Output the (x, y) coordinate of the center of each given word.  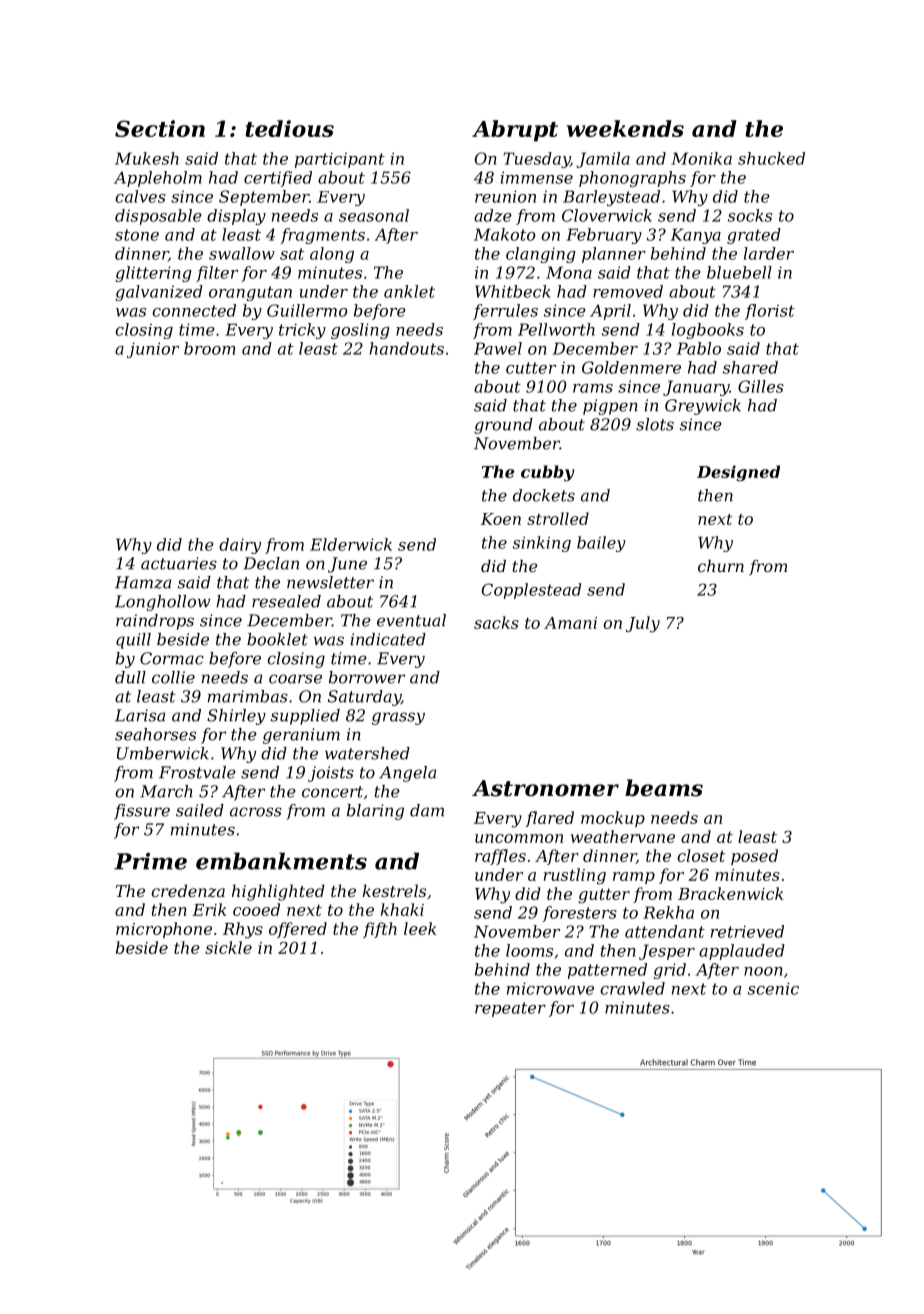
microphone (164, 930)
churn (721, 566)
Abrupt (515, 131)
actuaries (179, 563)
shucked (771, 158)
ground (503, 426)
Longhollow (162, 603)
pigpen (610, 407)
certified (278, 179)
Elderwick (351, 544)
